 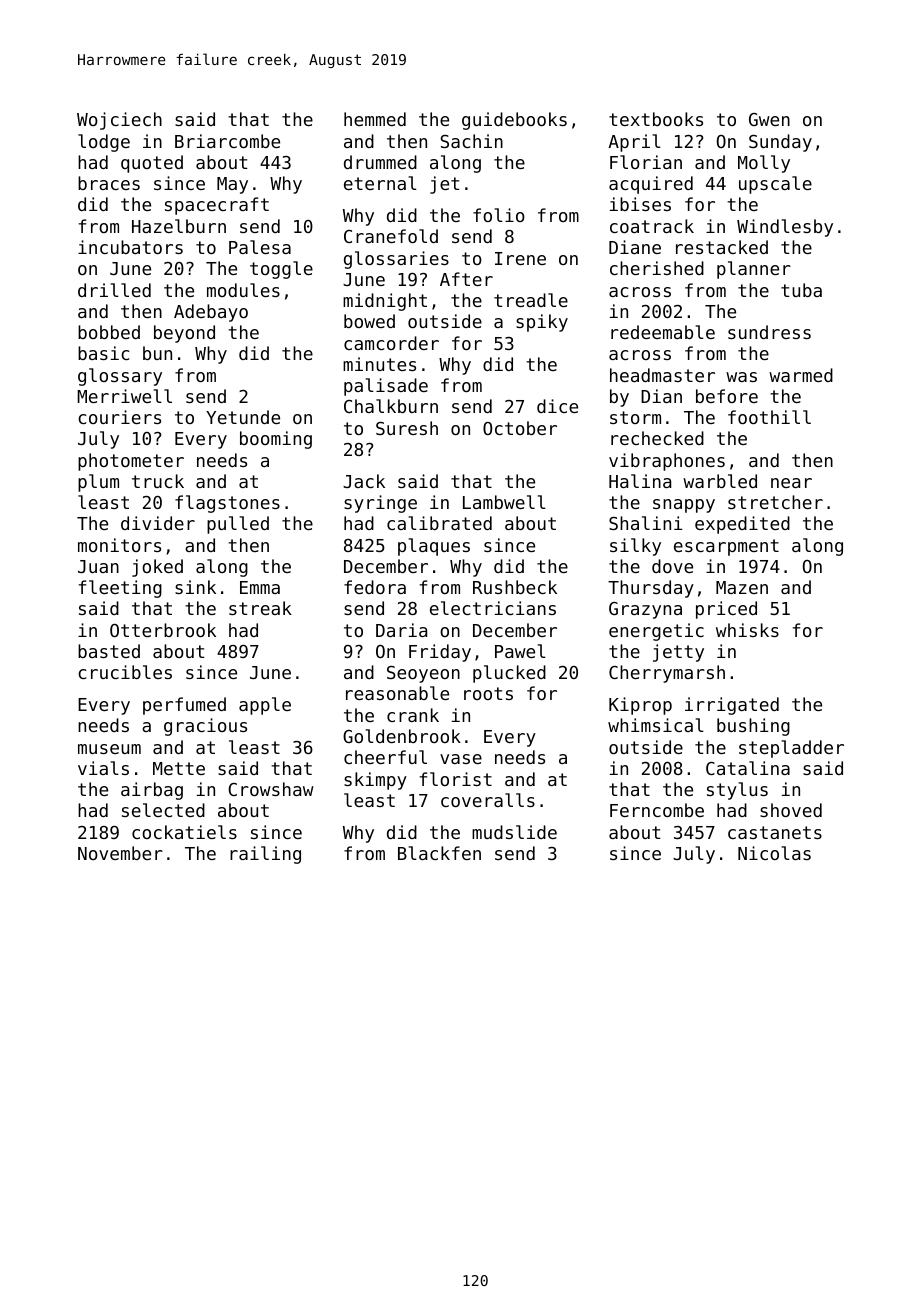 What do you see at coordinates (130, 247) in the screenshot?
I see `incubators` at bounding box center [130, 247].
